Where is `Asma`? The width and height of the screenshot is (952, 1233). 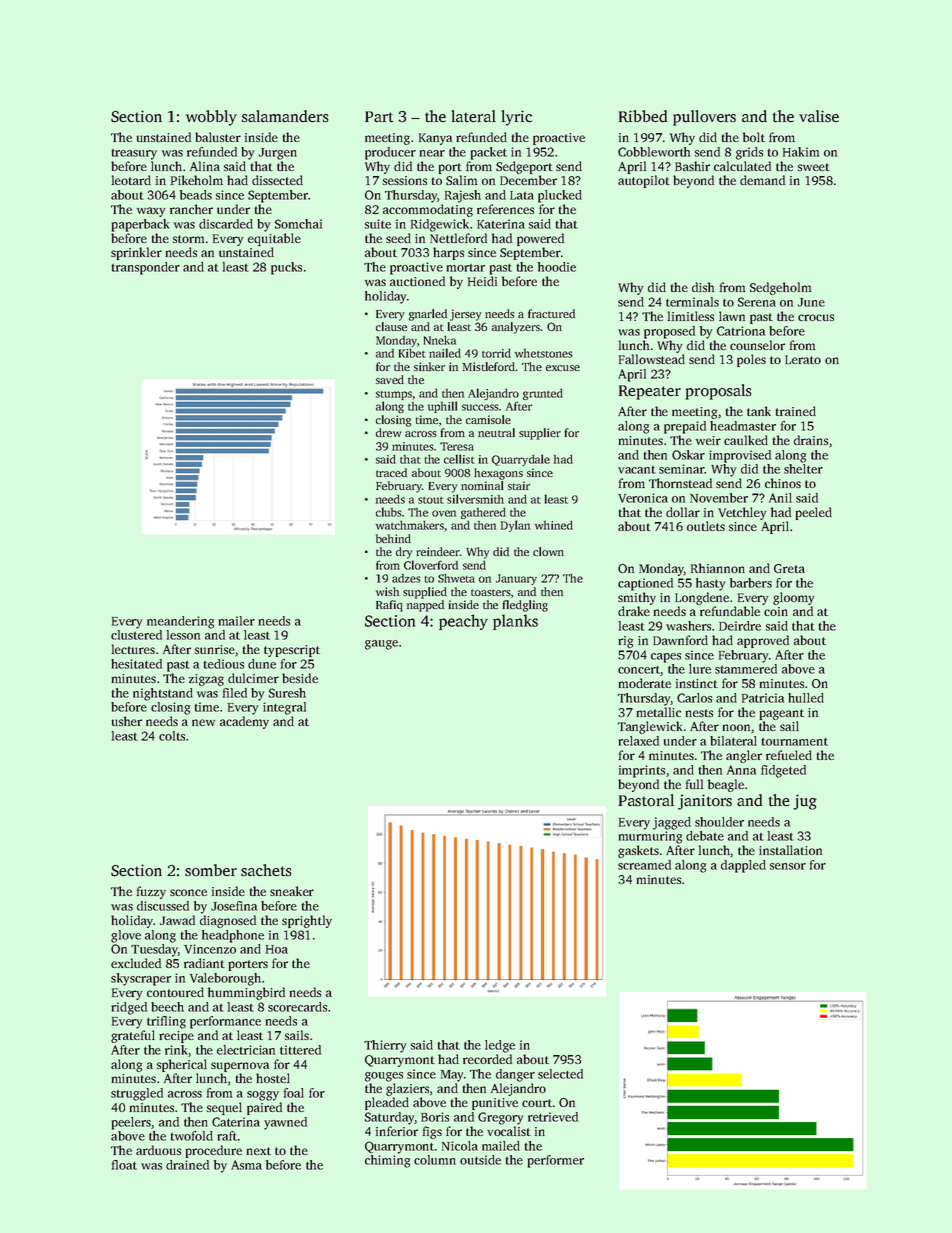
Asma is located at coordinates (246, 1165).
